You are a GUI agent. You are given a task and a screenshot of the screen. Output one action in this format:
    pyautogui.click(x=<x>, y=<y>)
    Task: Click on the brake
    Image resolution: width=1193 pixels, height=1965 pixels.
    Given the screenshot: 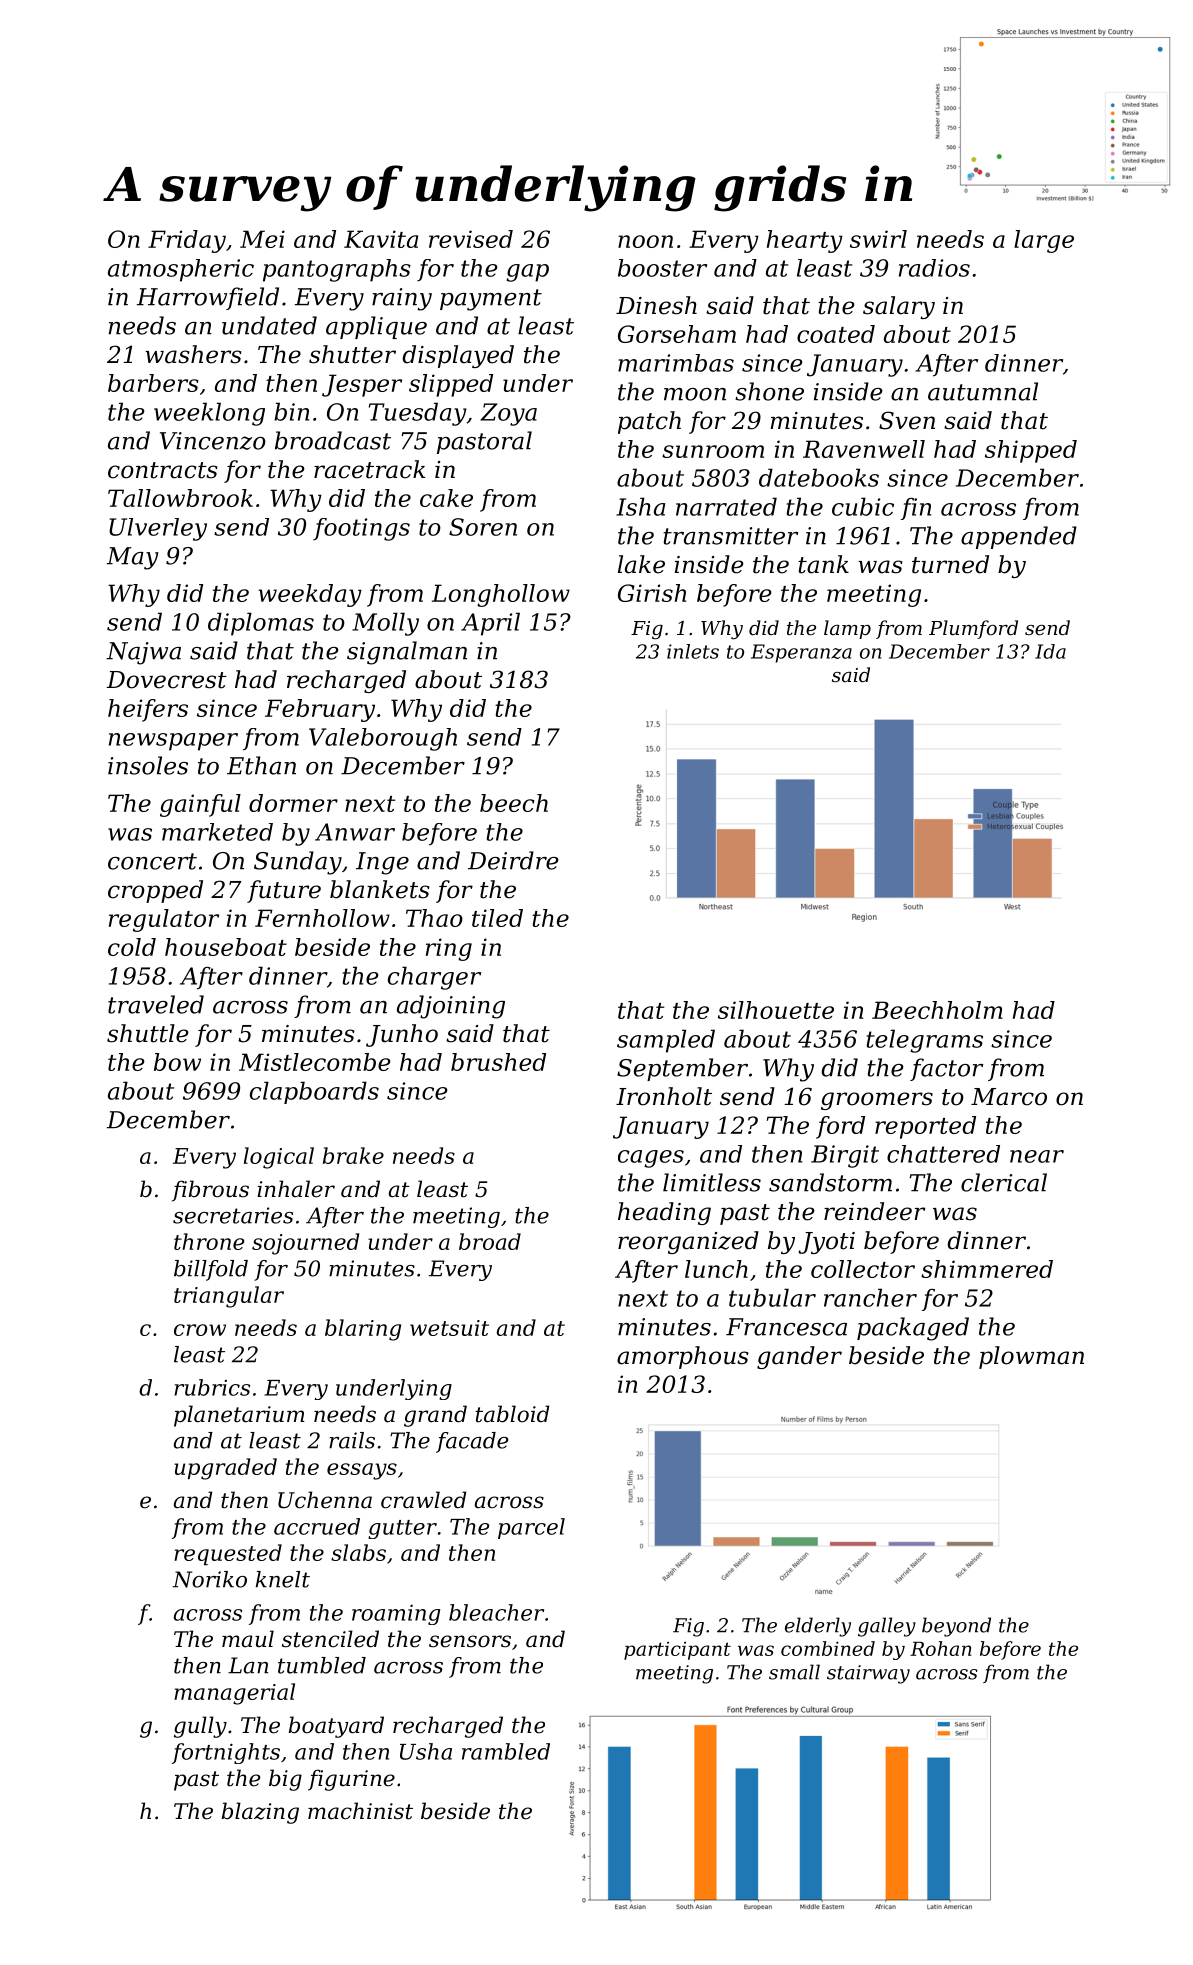 What is the action you would take?
    pyautogui.click(x=353, y=1155)
